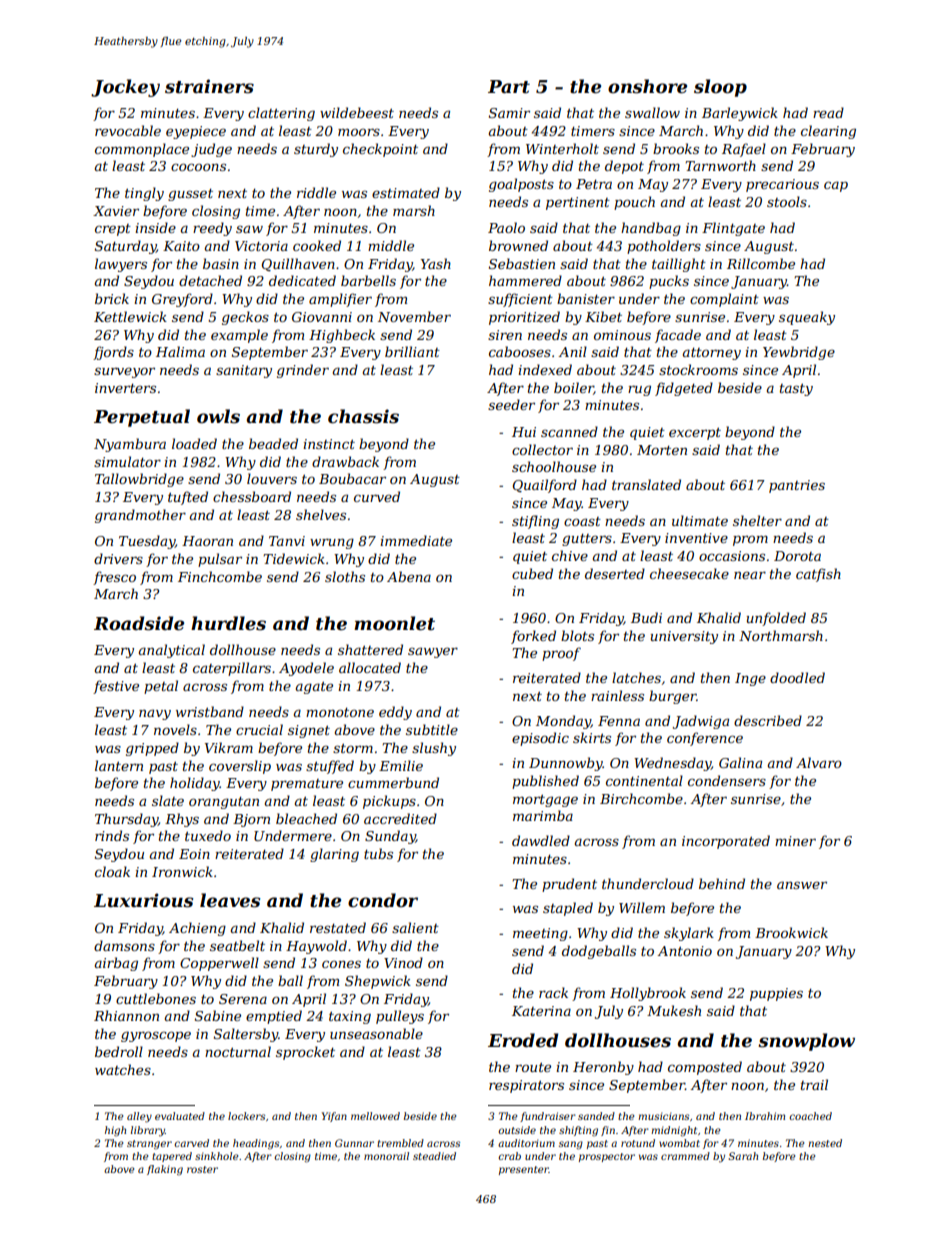 This screenshot has height=1233, width=952. What do you see at coordinates (533, 1067) in the screenshot?
I see `route` at bounding box center [533, 1067].
